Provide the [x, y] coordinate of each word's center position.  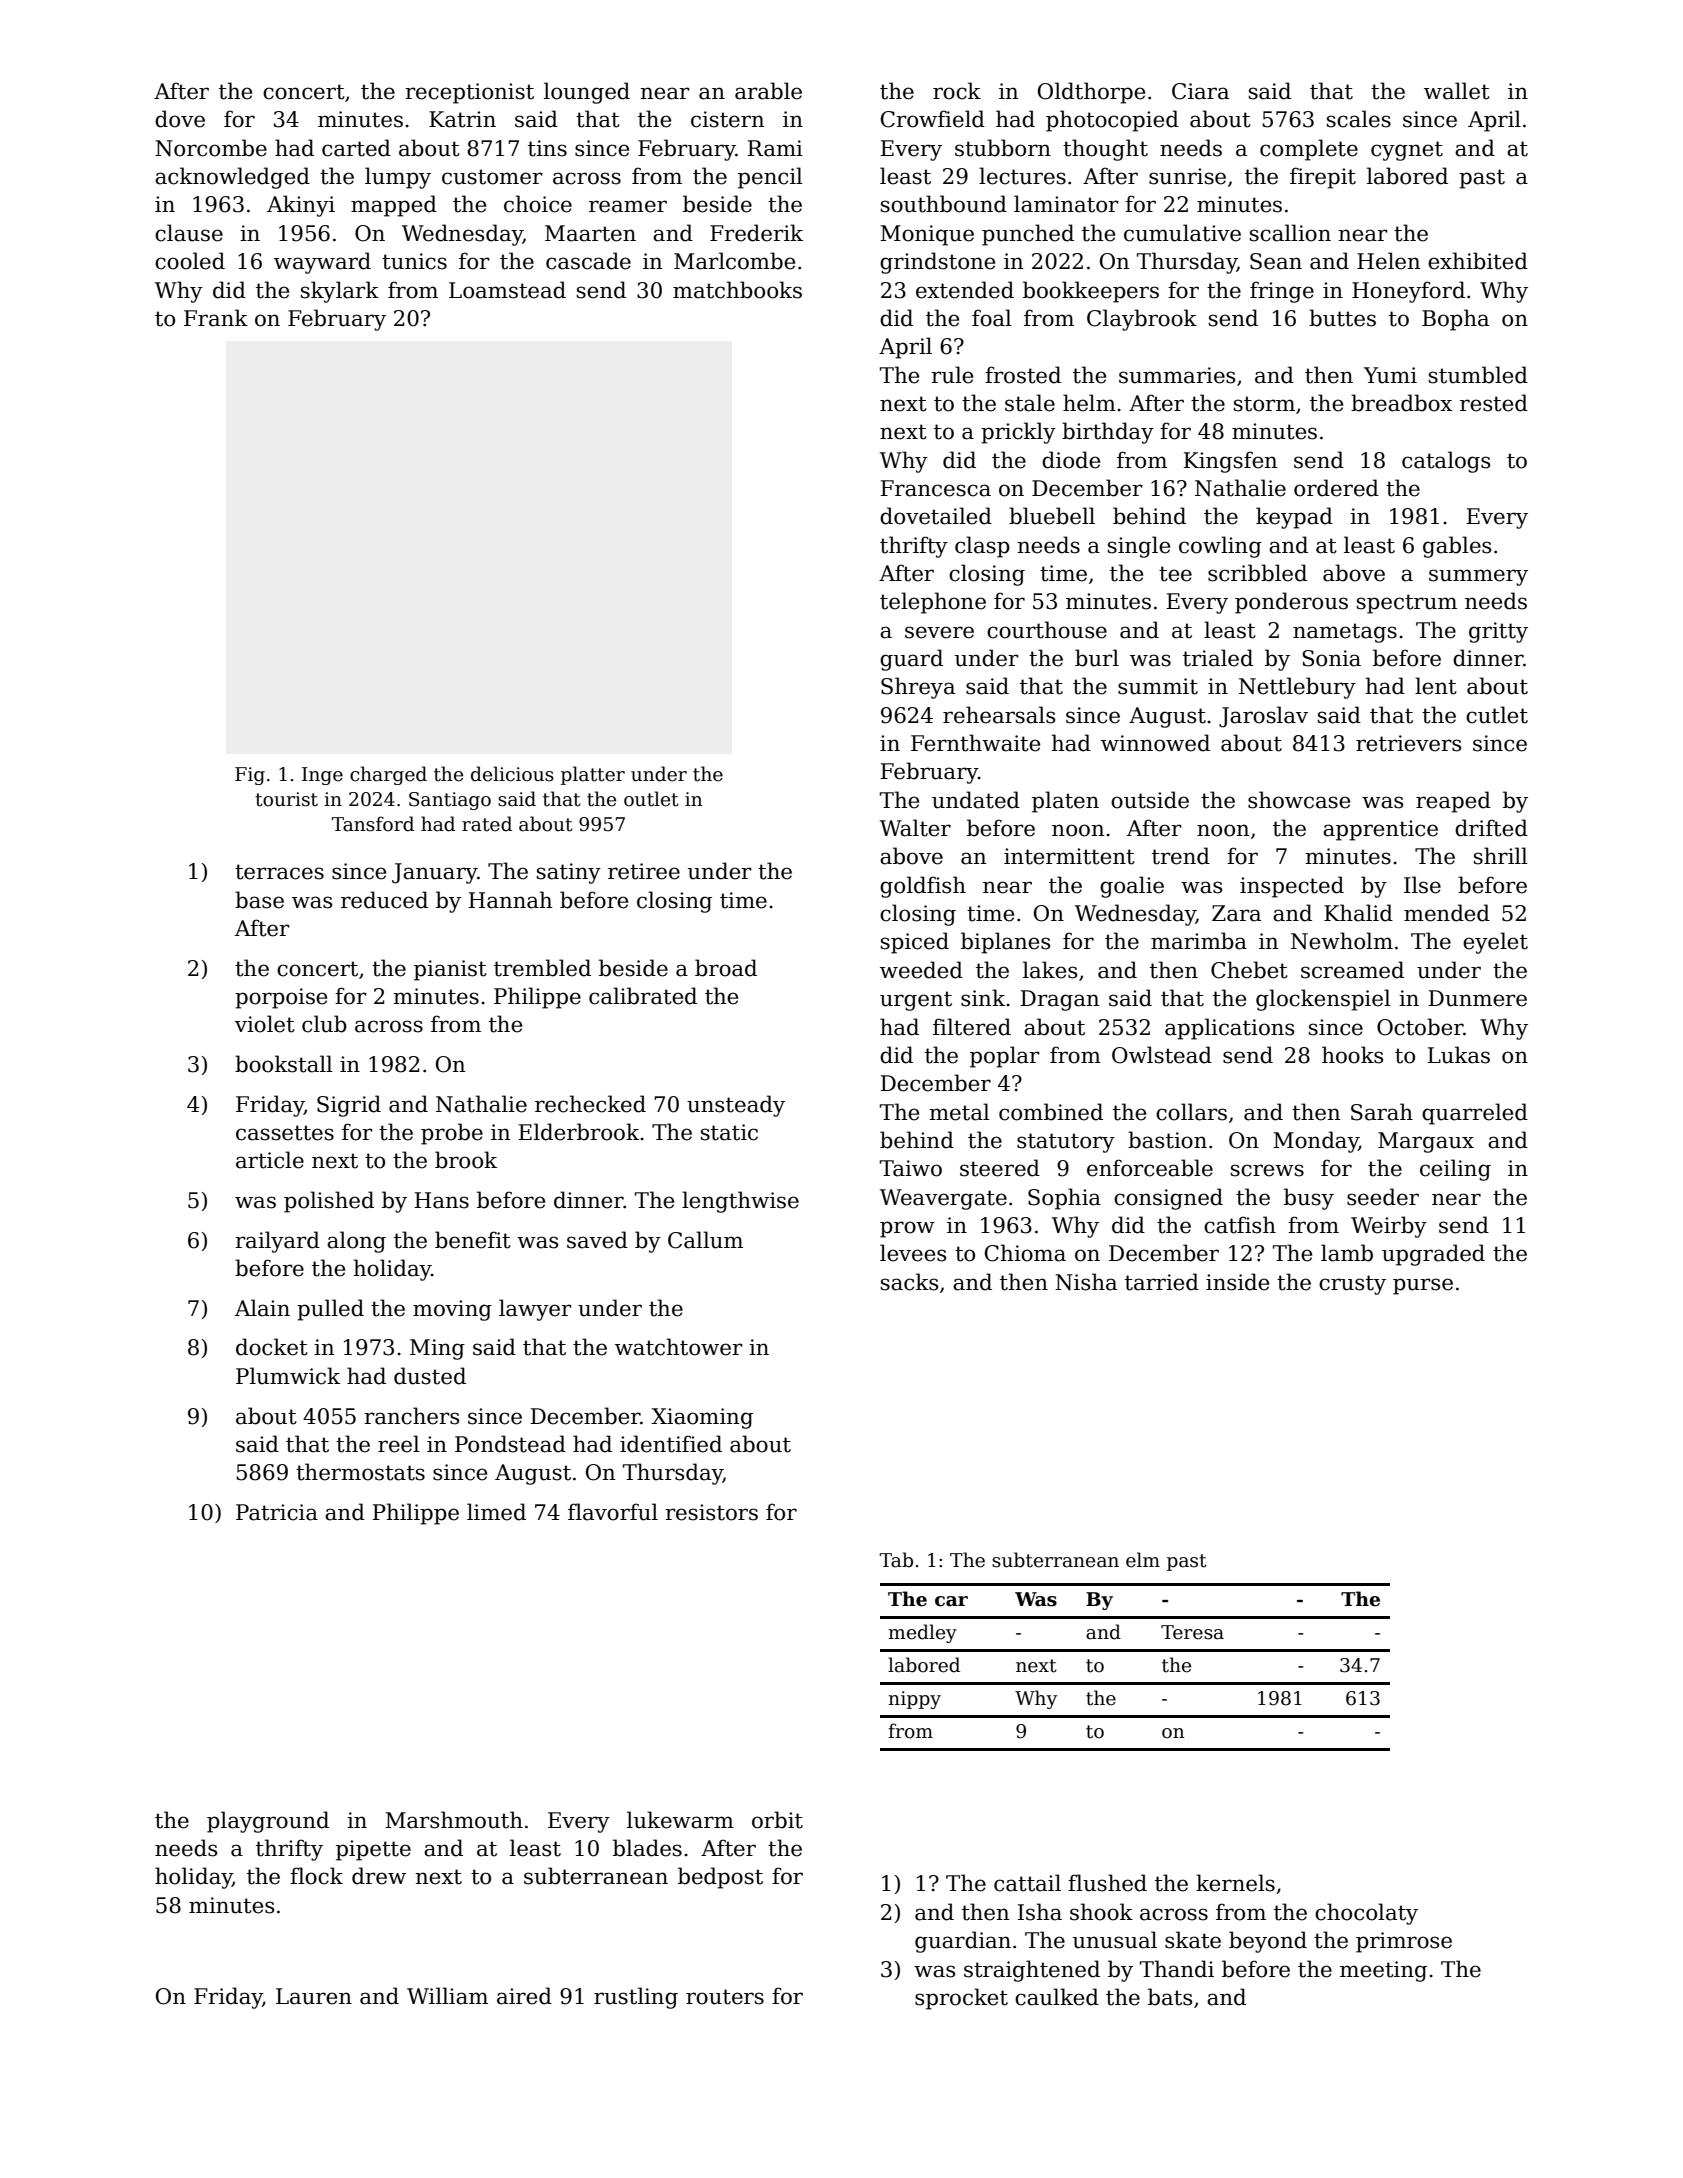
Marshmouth [454, 1820]
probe [452, 1134]
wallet [1457, 91]
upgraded [1433, 1255]
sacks [909, 1282]
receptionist [469, 93]
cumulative [1182, 233]
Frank [216, 318]
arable [768, 91]
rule [952, 375]
